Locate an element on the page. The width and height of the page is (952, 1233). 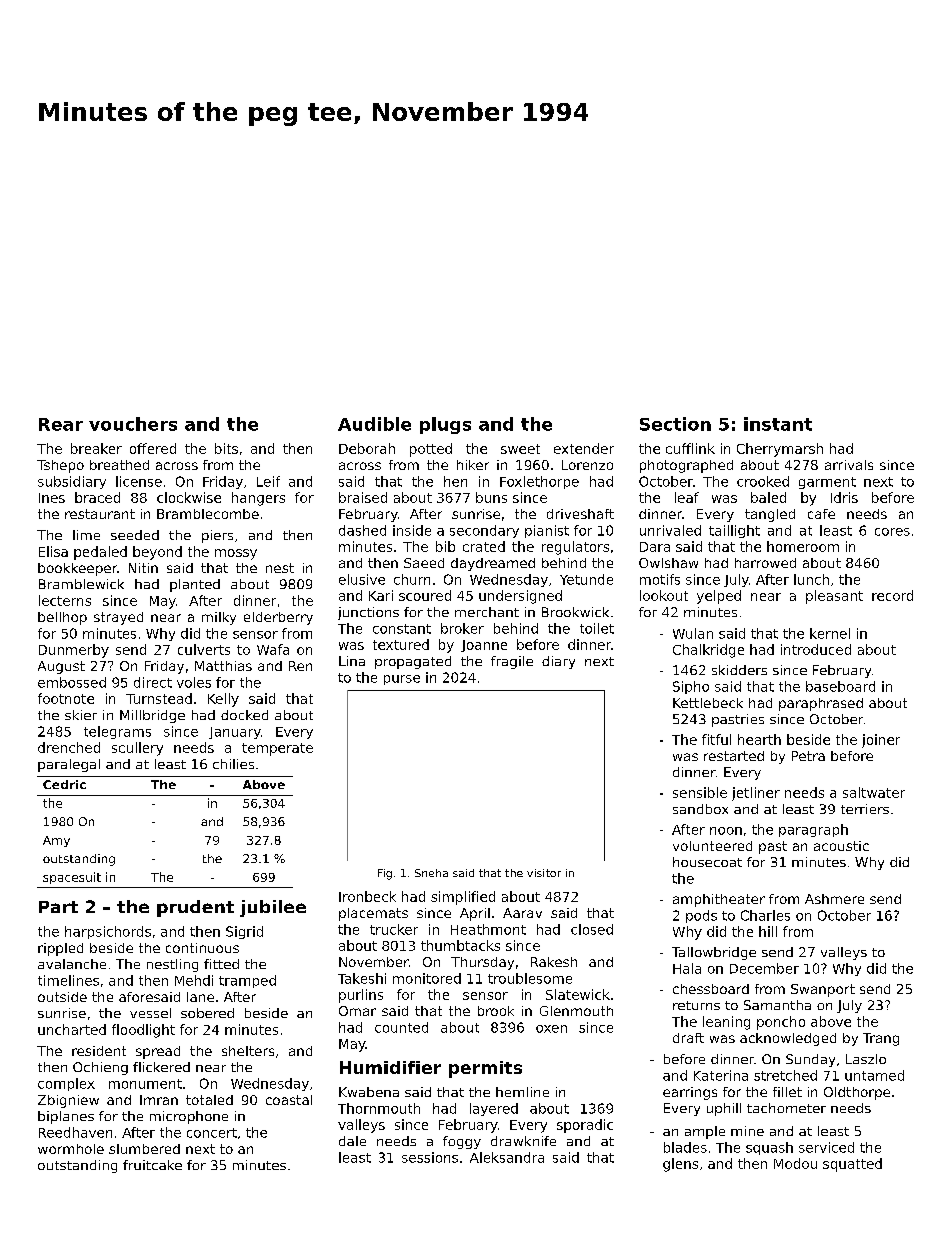
Trang is located at coordinates (881, 1039).
